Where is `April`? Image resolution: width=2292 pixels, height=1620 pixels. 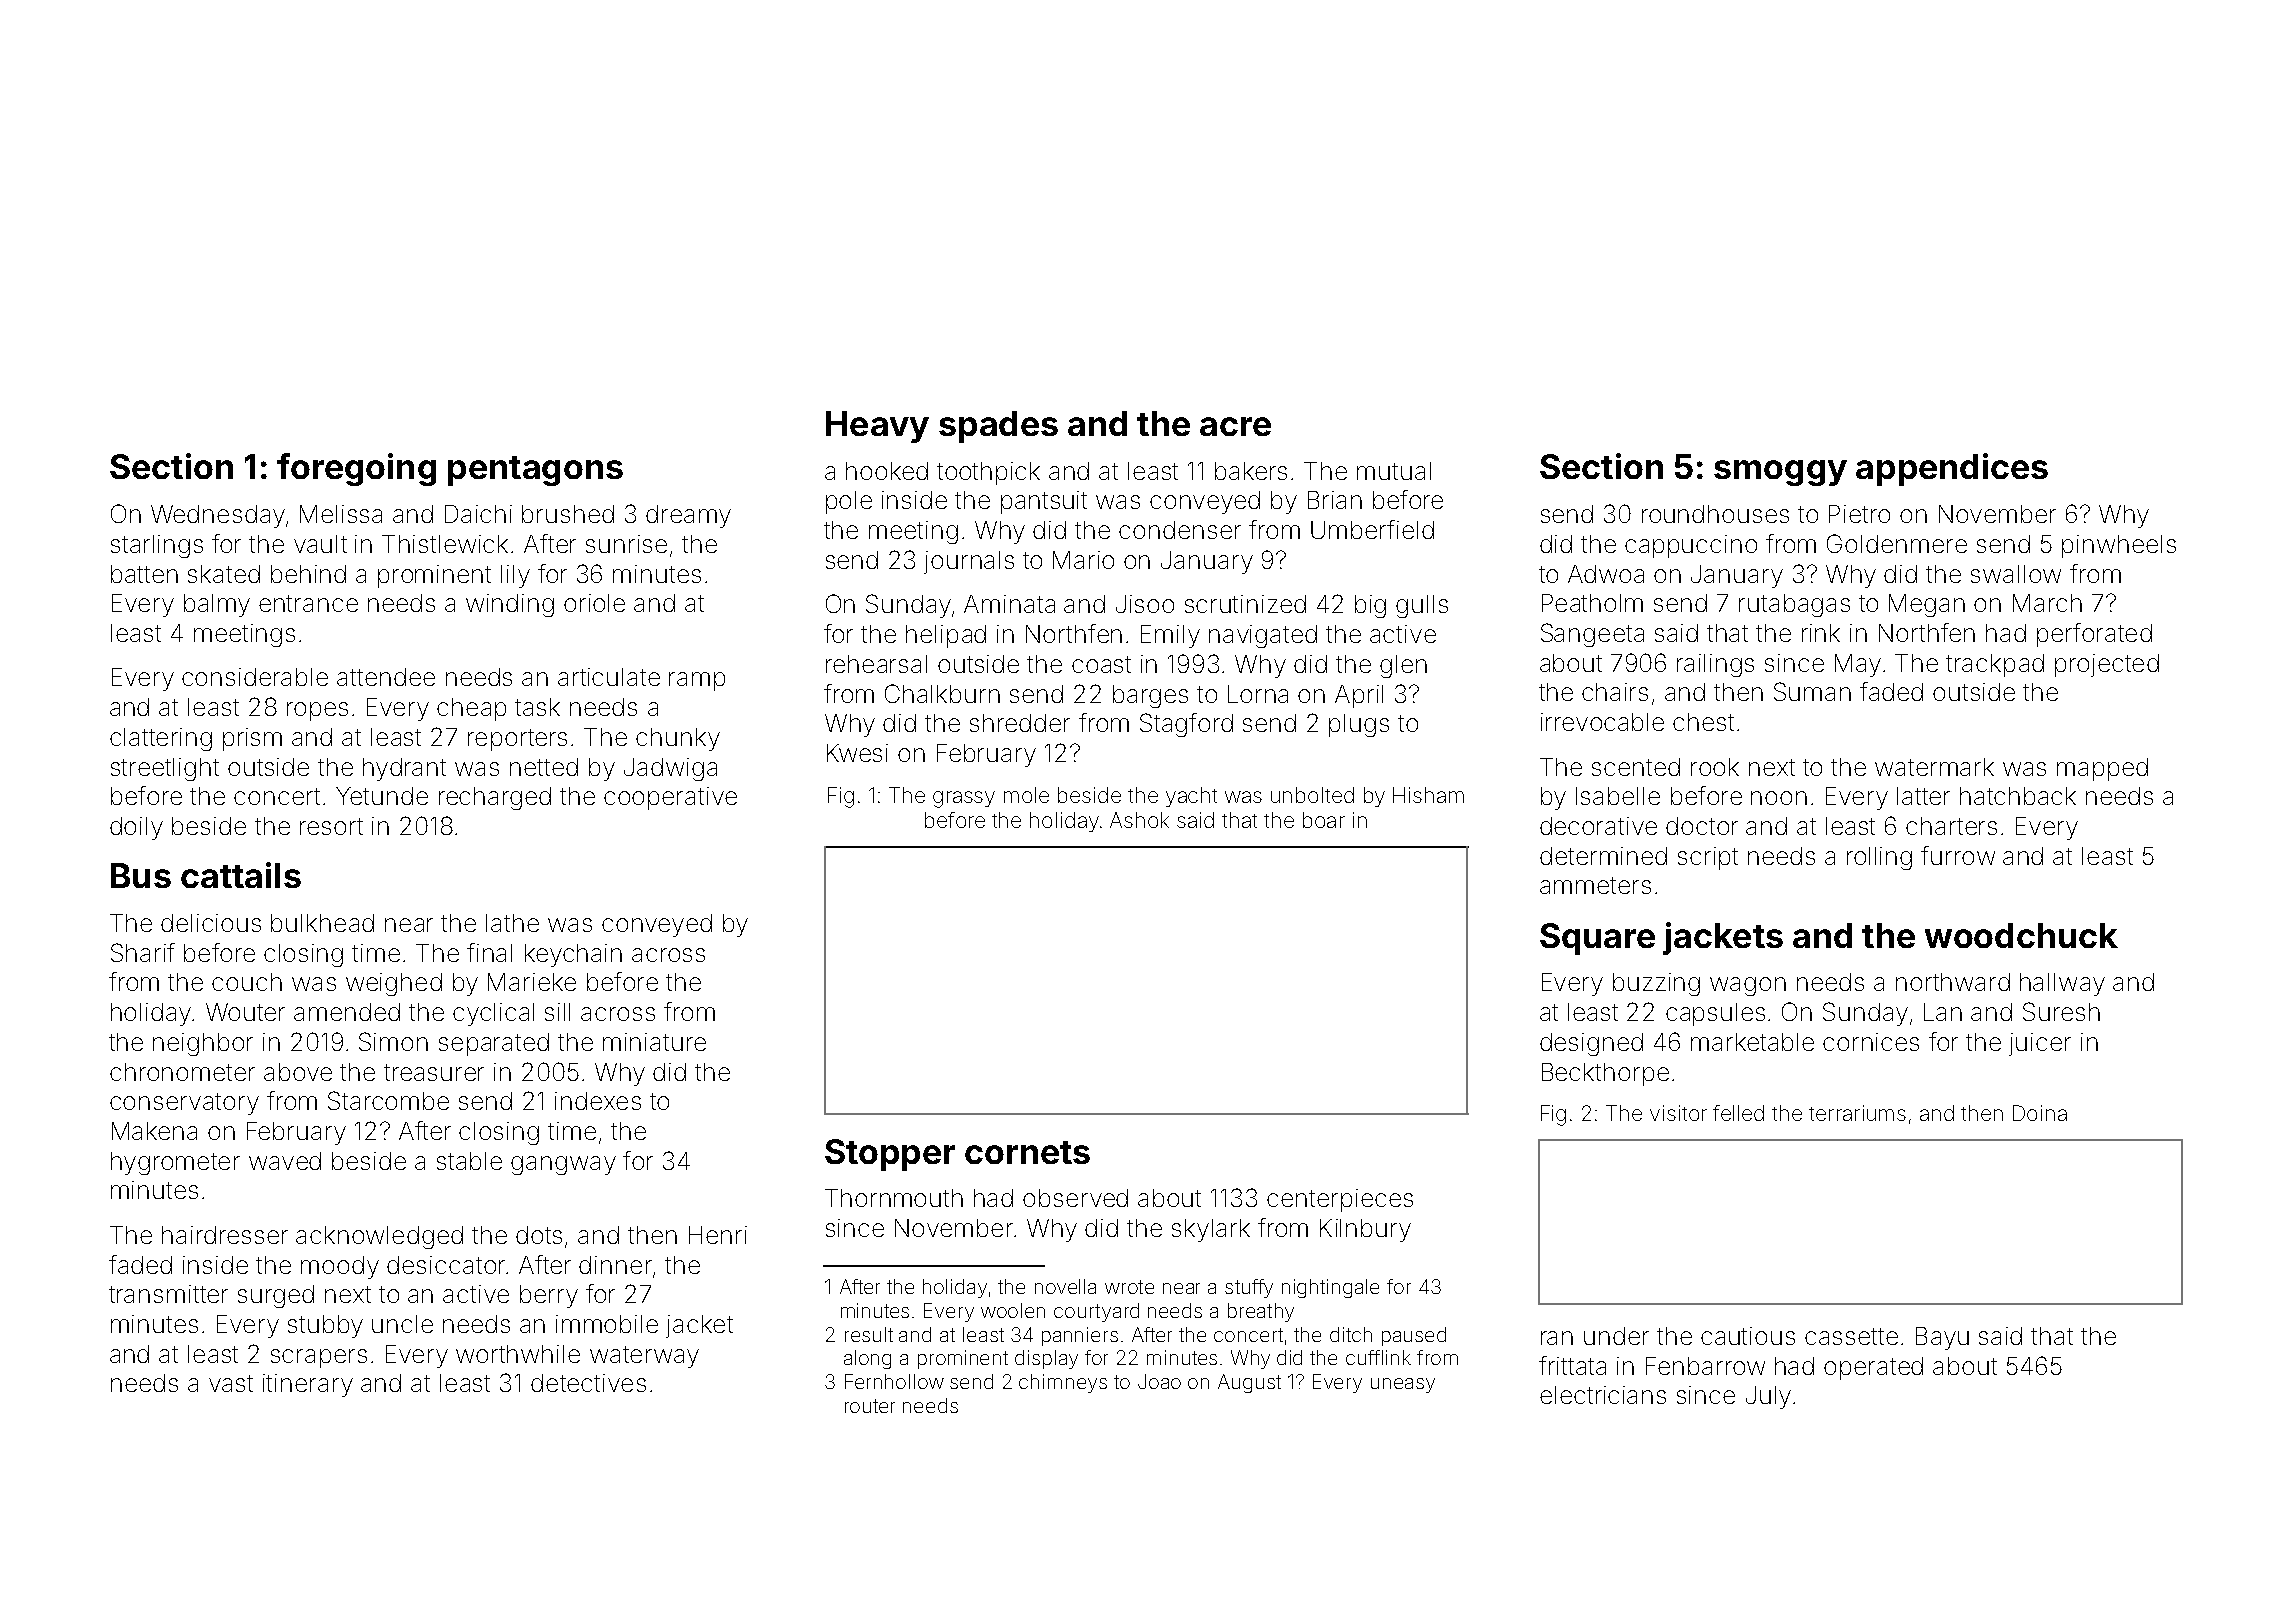
April is located at coordinates (1359, 696).
